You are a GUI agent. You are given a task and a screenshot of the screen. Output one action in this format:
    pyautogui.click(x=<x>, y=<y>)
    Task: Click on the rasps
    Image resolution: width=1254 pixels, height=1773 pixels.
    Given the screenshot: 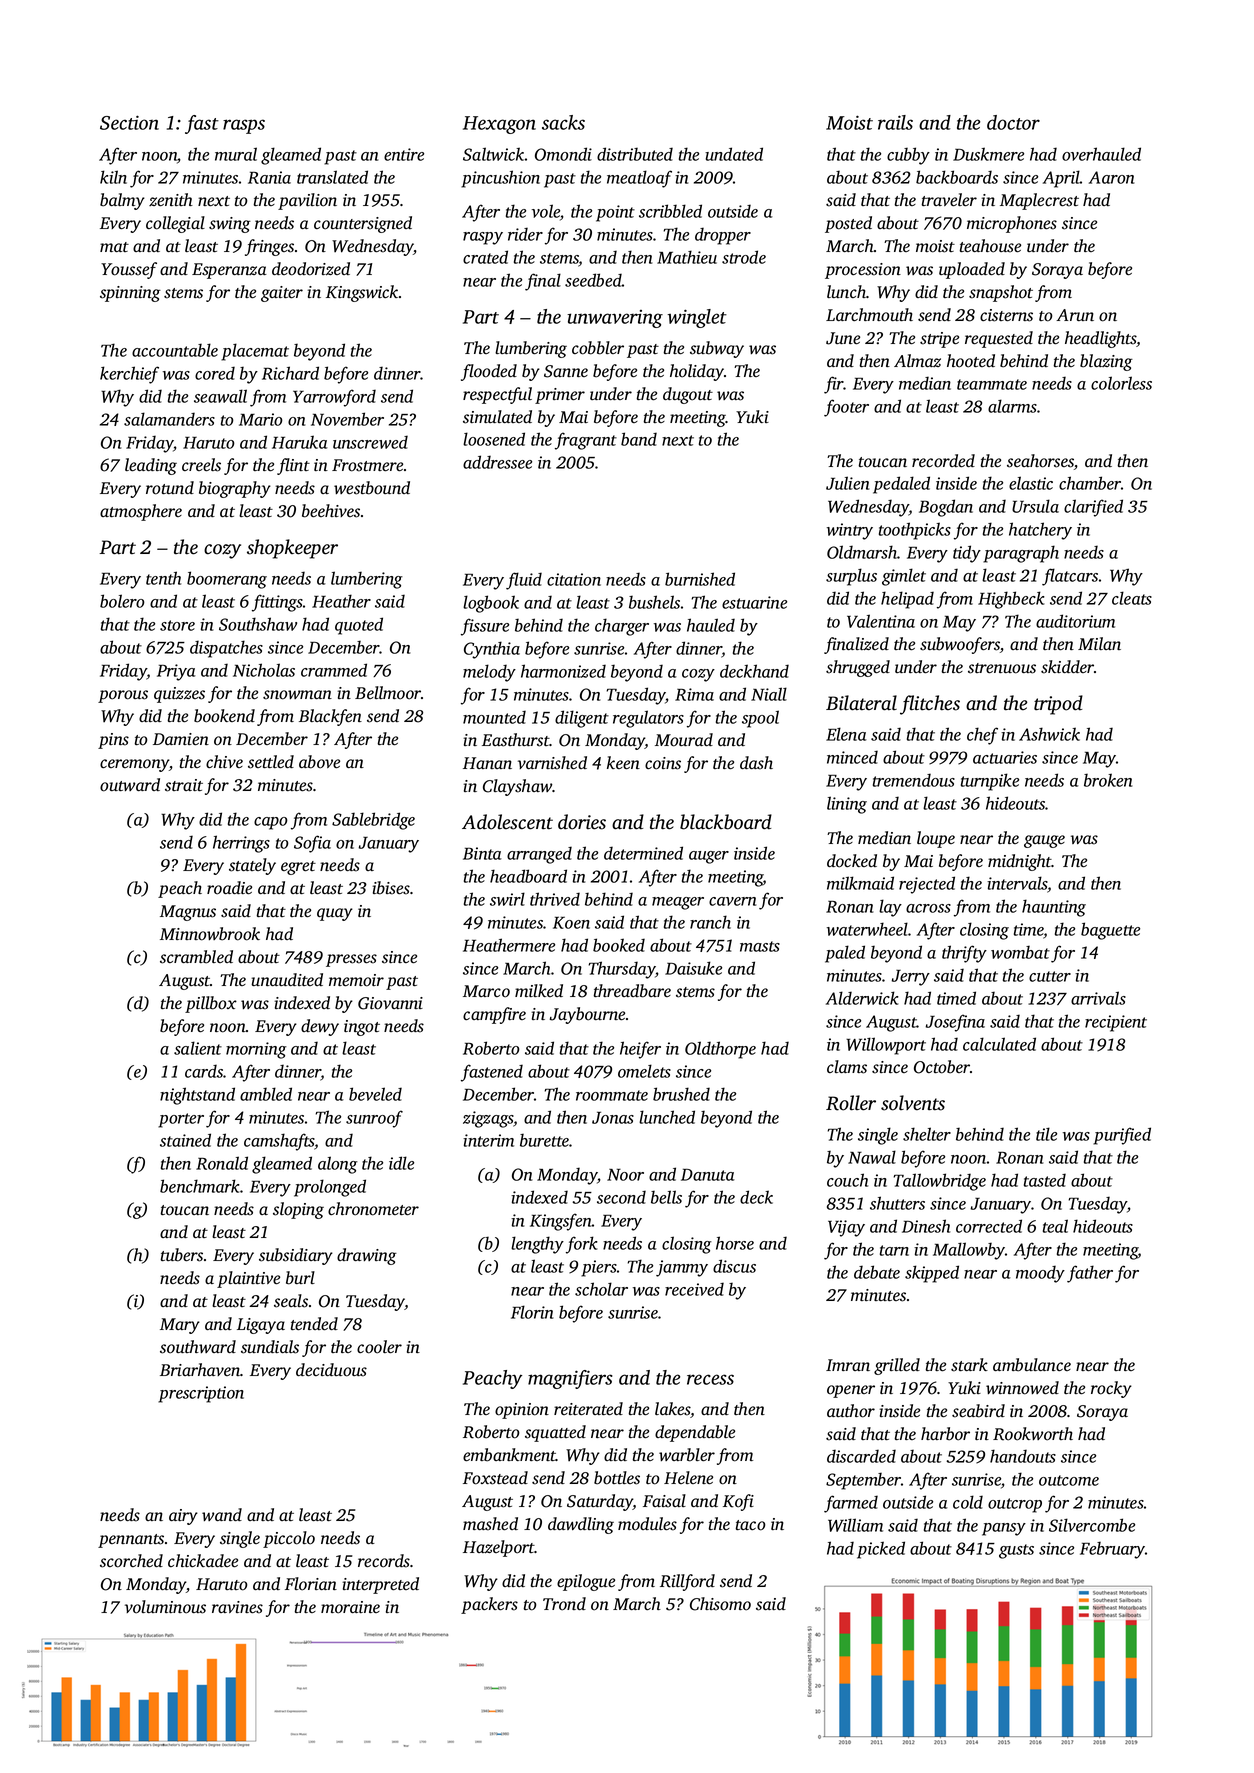 What is the action you would take?
    pyautogui.click(x=244, y=126)
